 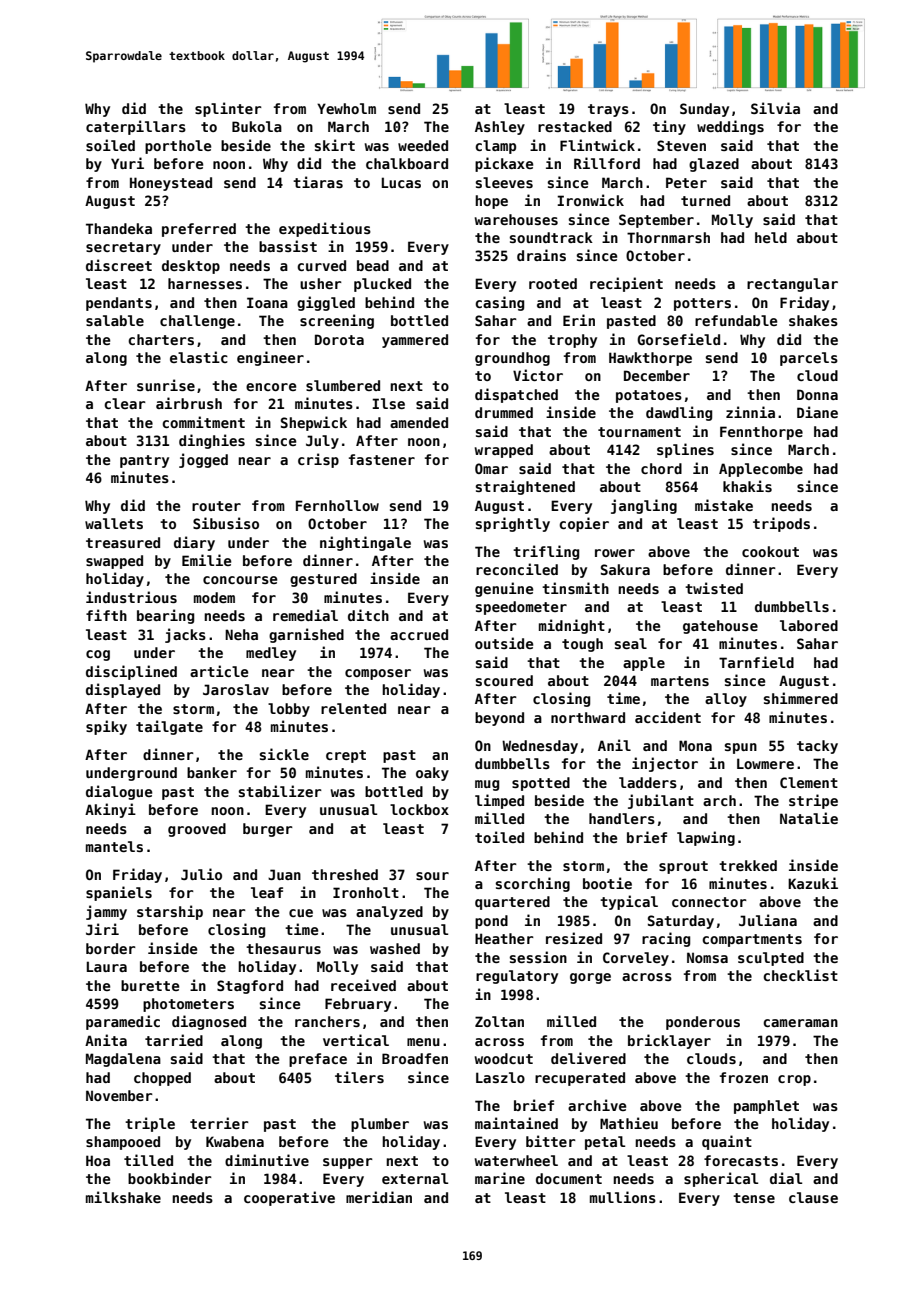 What do you see at coordinates (817, 412) in the screenshot?
I see `Diane` at bounding box center [817, 412].
